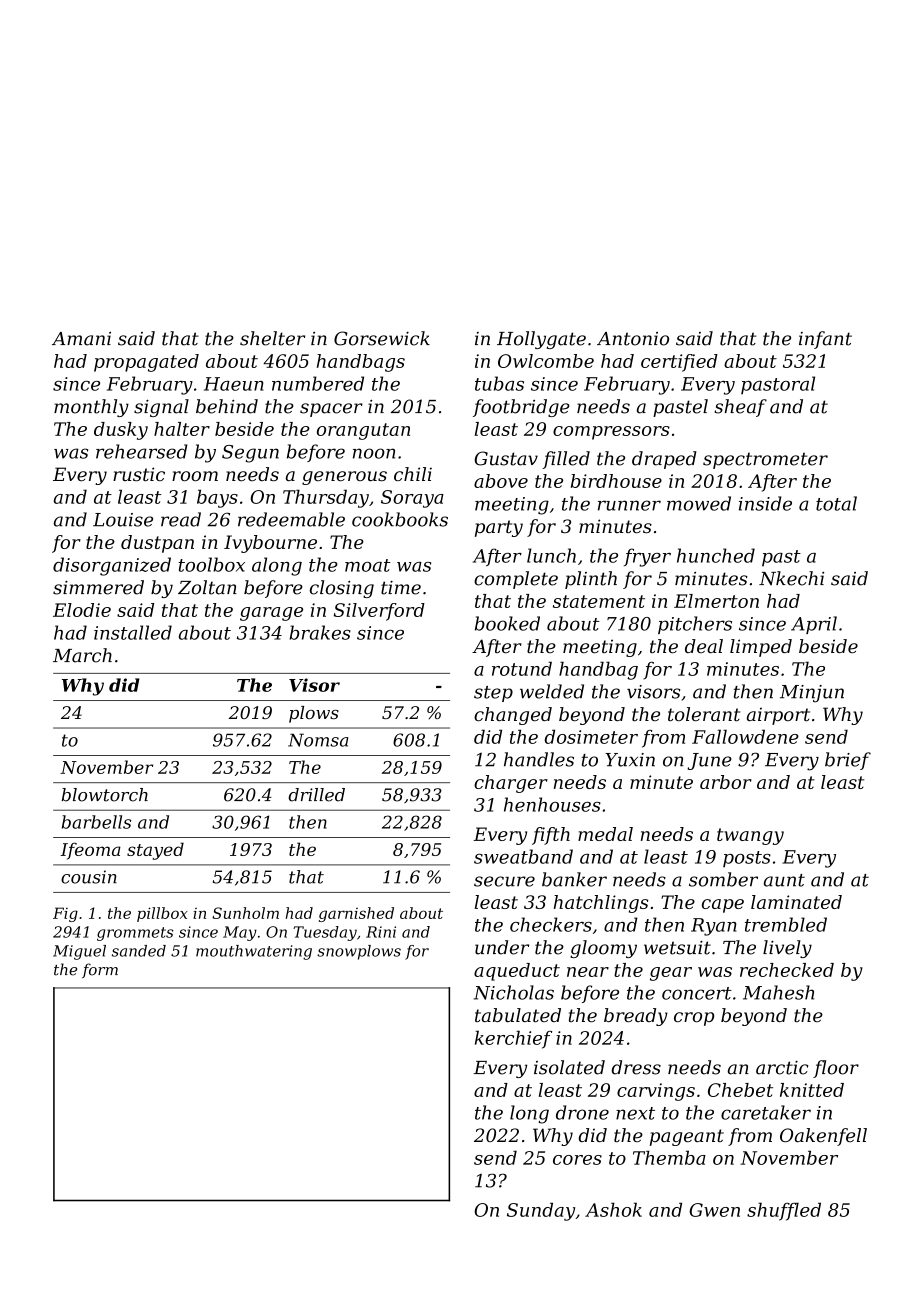 The width and height of the screenshot is (924, 1308). Describe the element at coordinates (825, 340) in the screenshot. I see `infant` at that location.
